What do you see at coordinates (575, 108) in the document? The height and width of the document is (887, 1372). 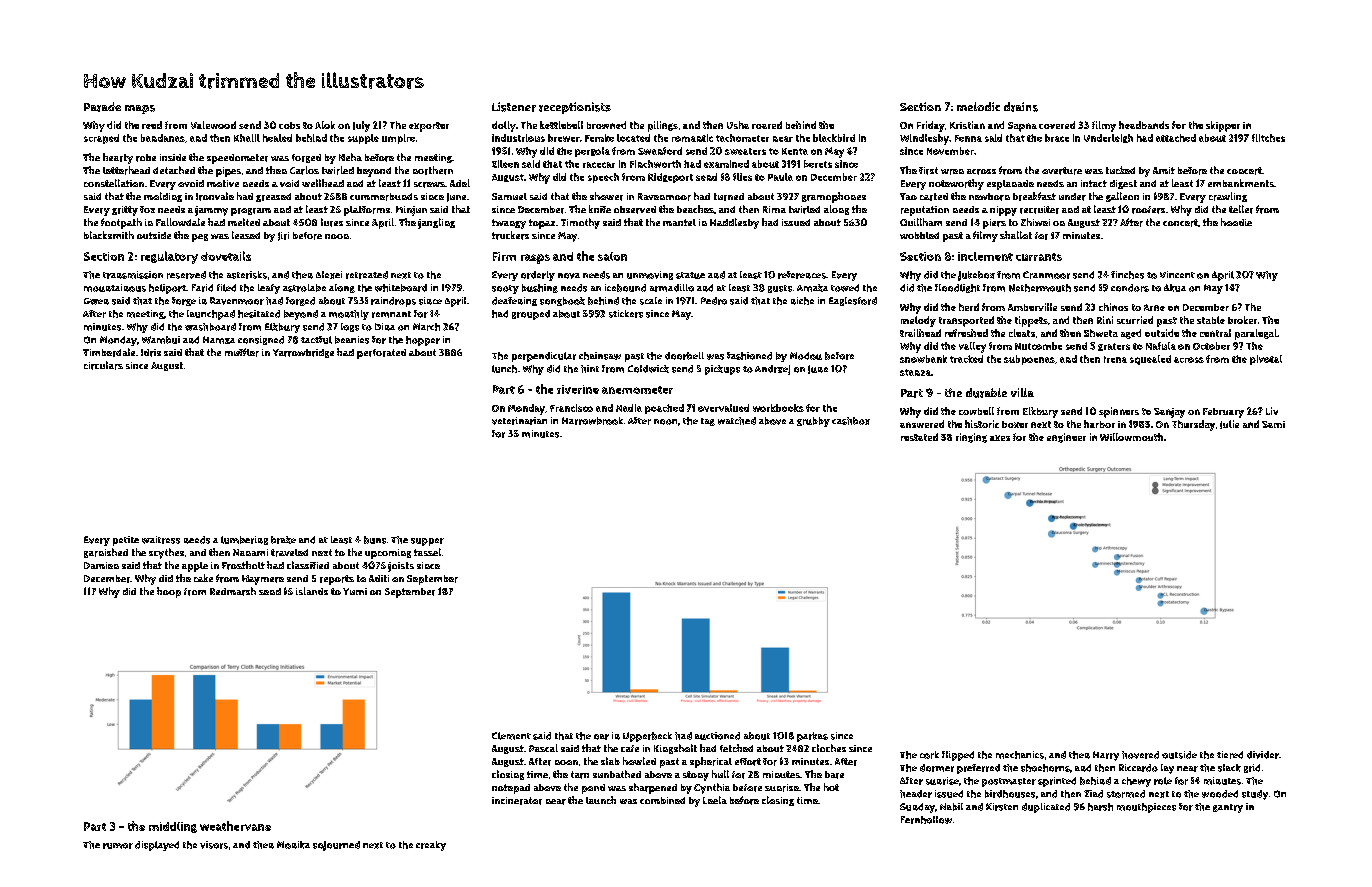 I see `receptionists` at bounding box center [575, 108].
